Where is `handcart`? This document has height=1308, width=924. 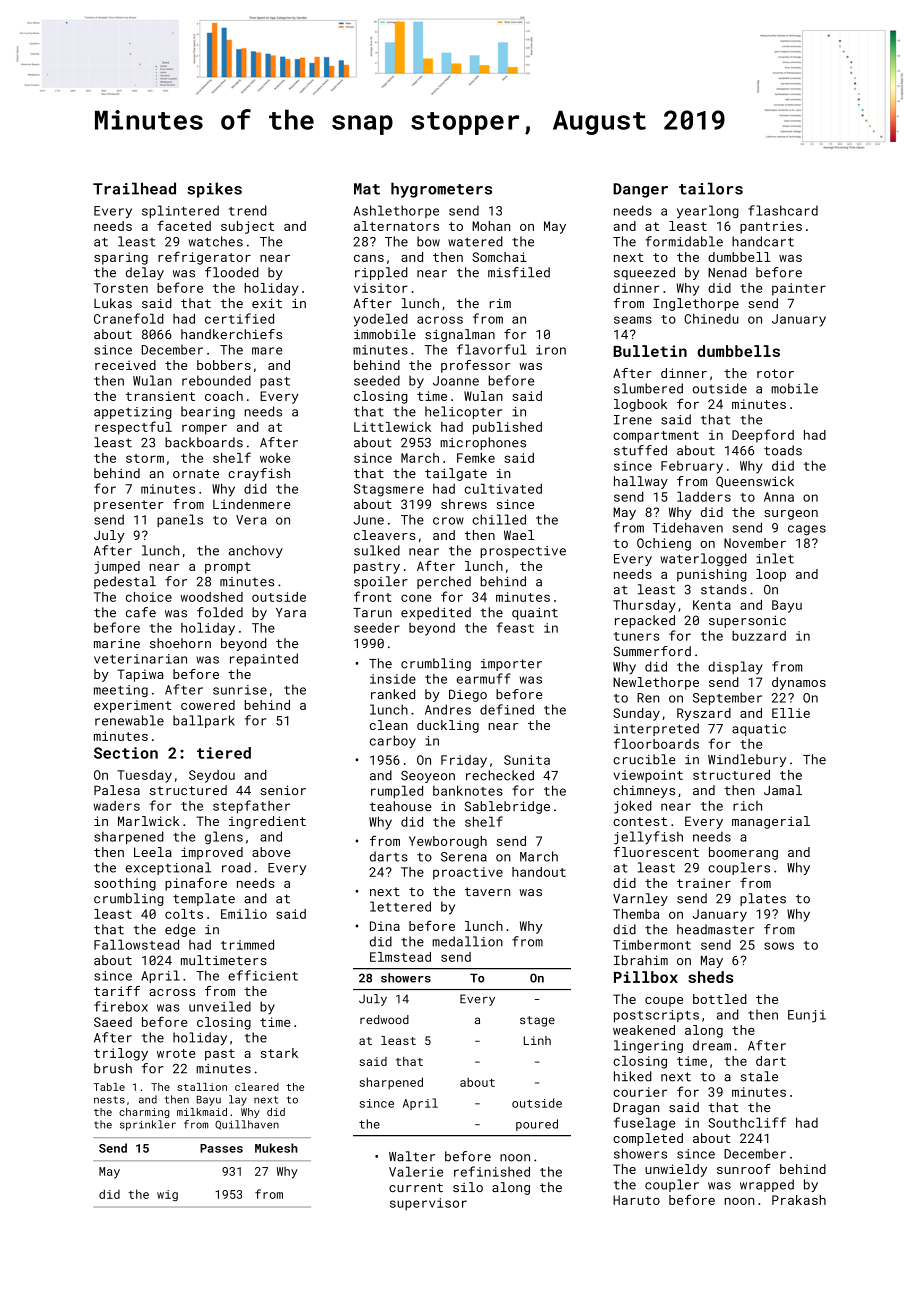
handcart is located at coordinates (763, 241).
